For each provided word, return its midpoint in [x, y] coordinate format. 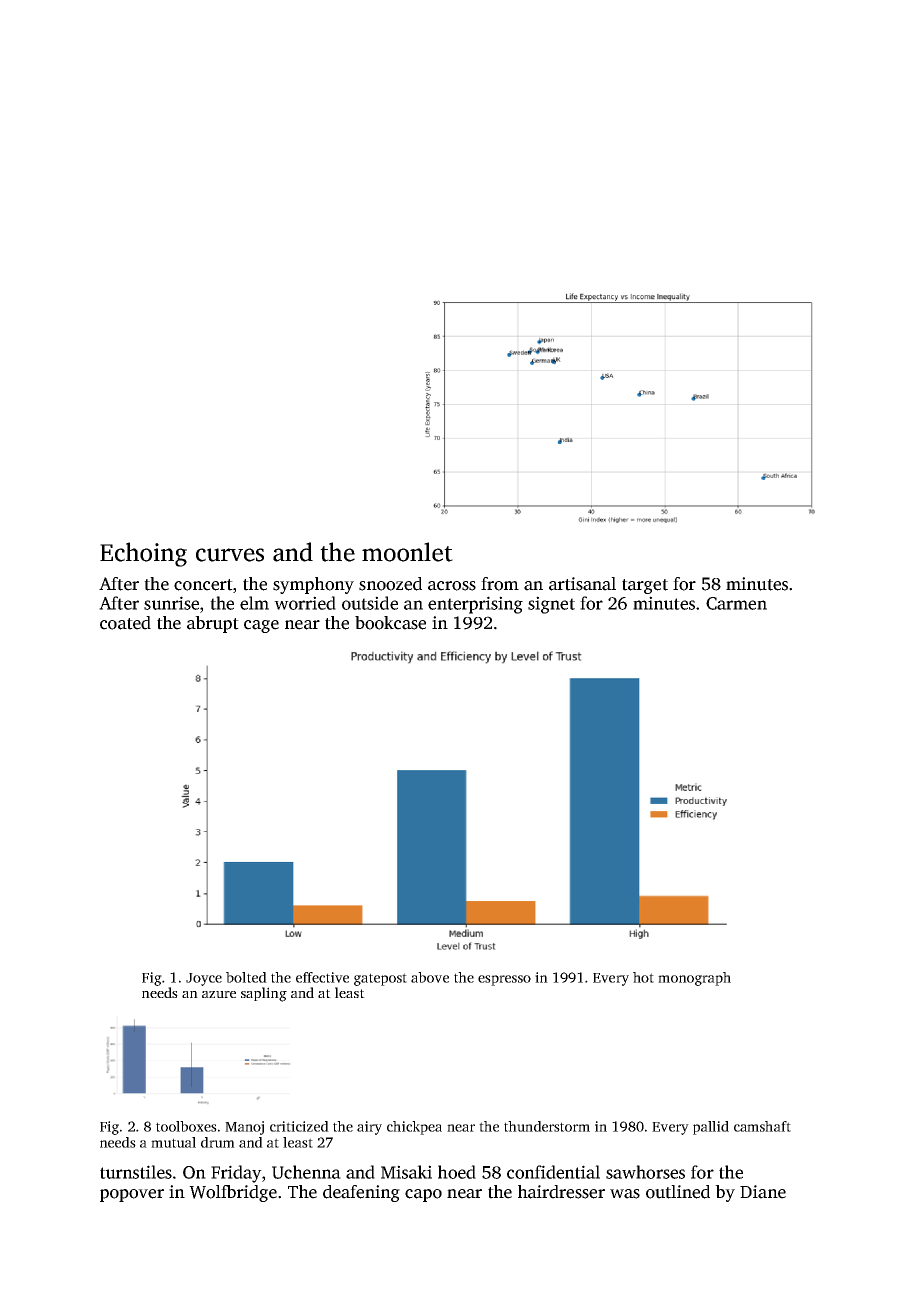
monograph [694, 979]
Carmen [736, 603]
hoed [457, 1172]
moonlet [407, 552]
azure [219, 994]
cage [261, 626]
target [645, 586]
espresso [504, 980]
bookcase [390, 623]
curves [230, 555]
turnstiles [136, 1172]
